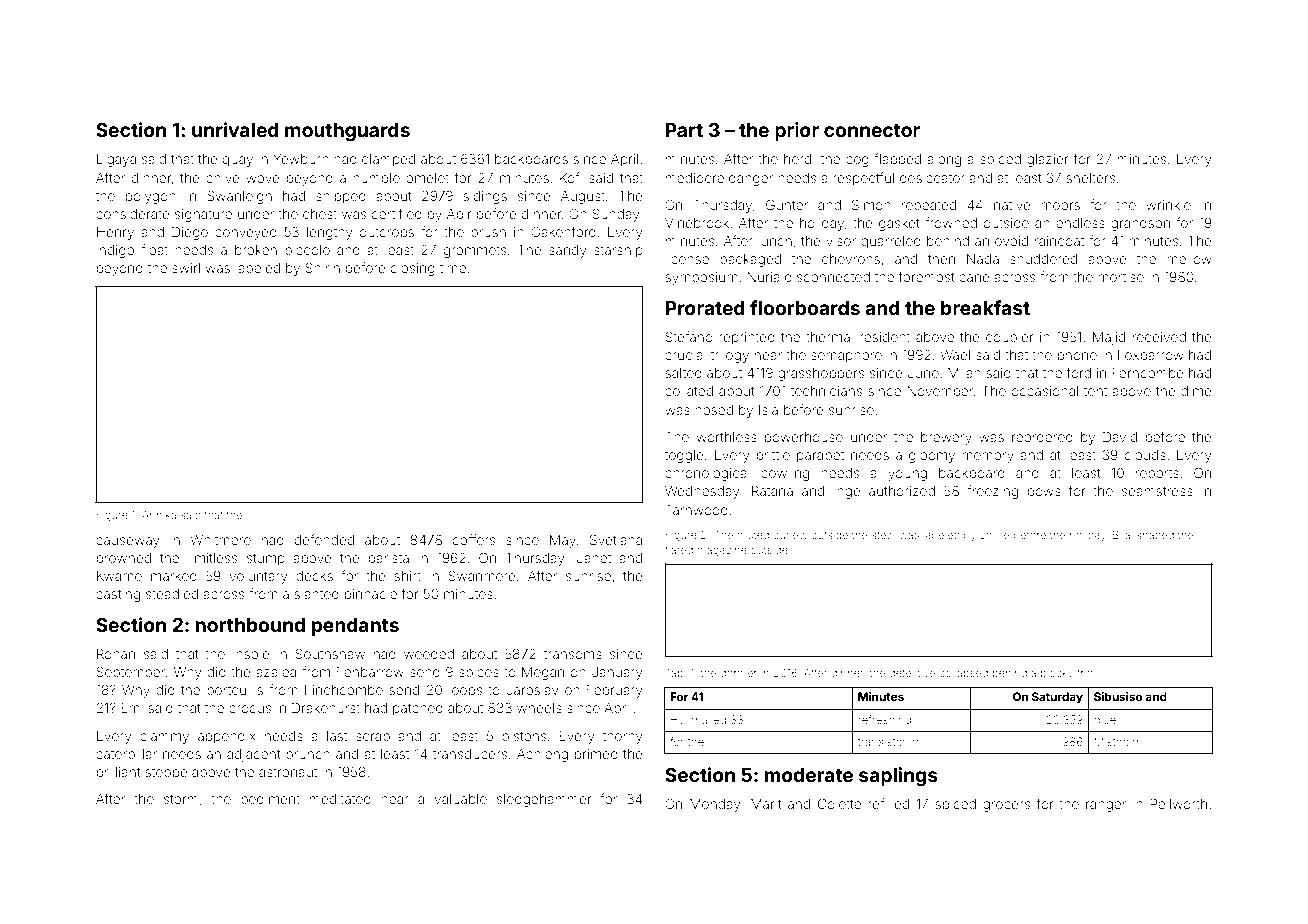  I want to click on dormer, so click(738, 673).
